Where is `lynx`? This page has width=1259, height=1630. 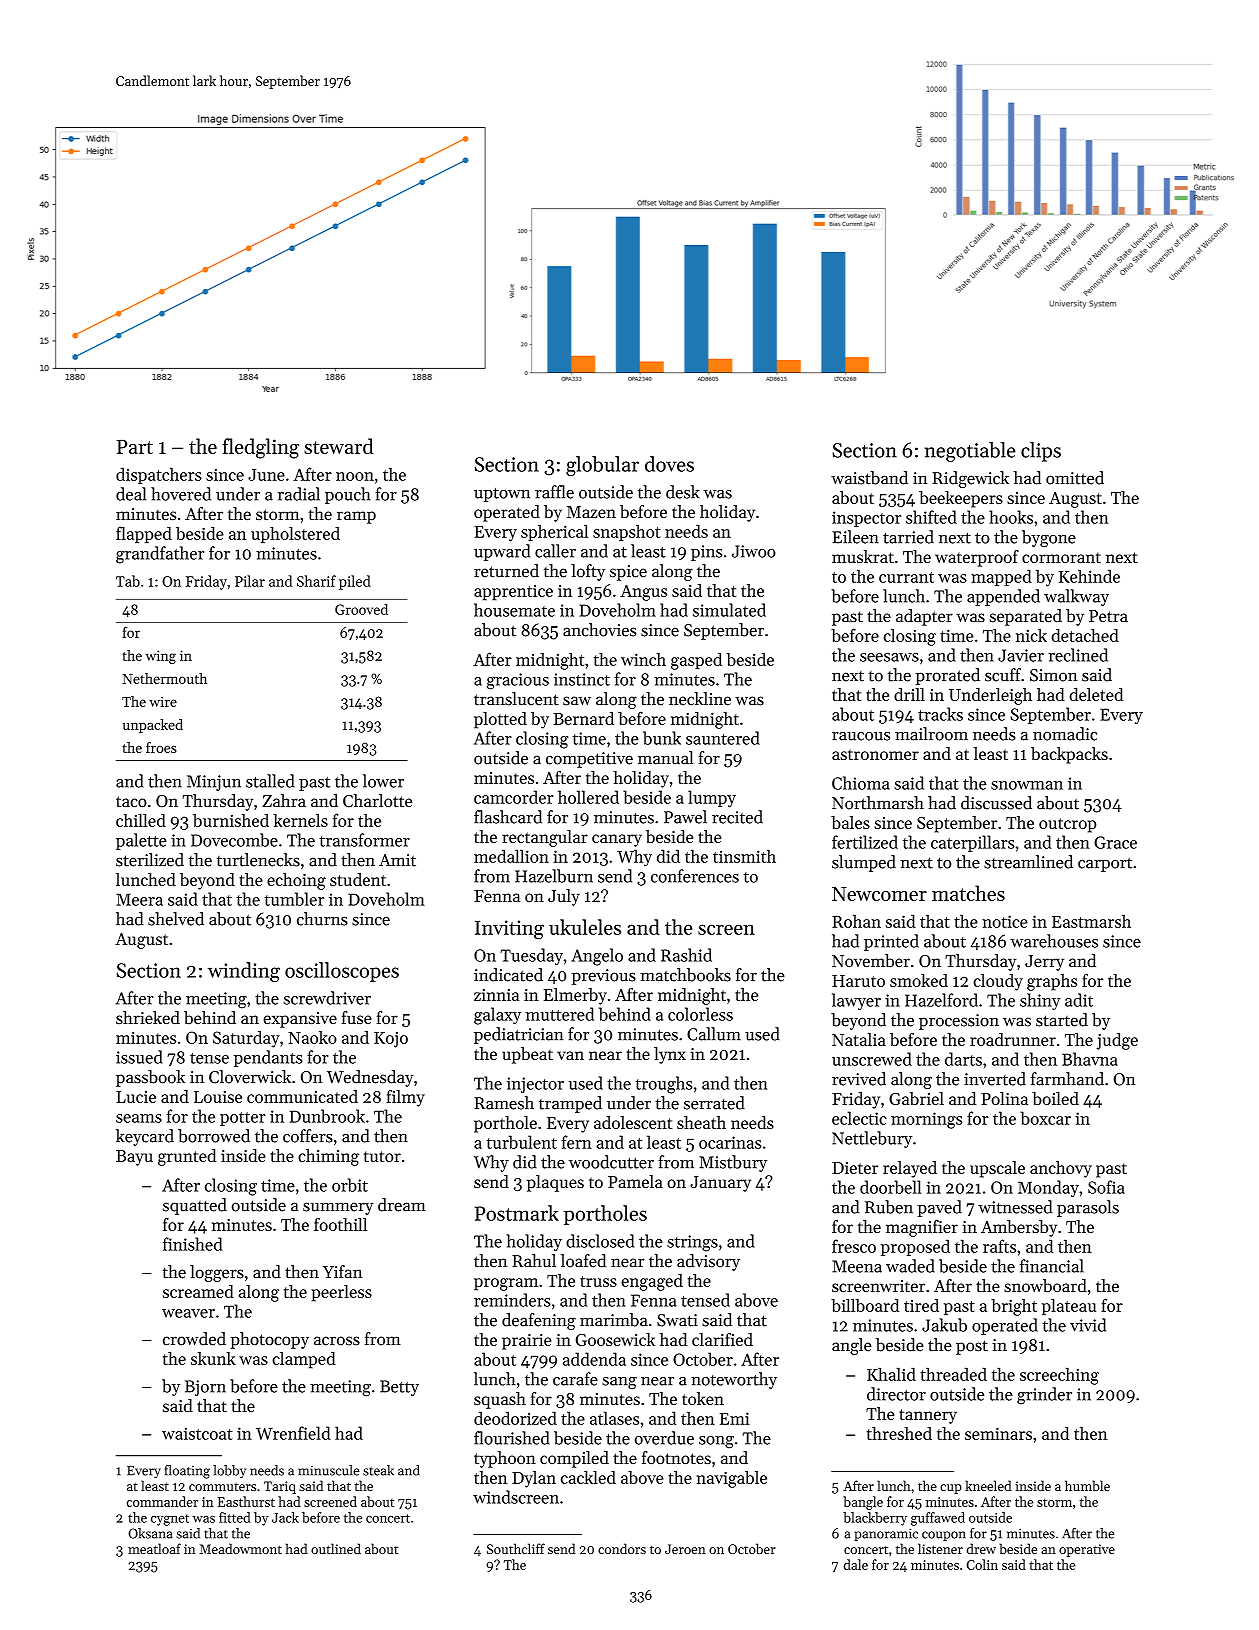
lynx is located at coordinates (670, 1055).
